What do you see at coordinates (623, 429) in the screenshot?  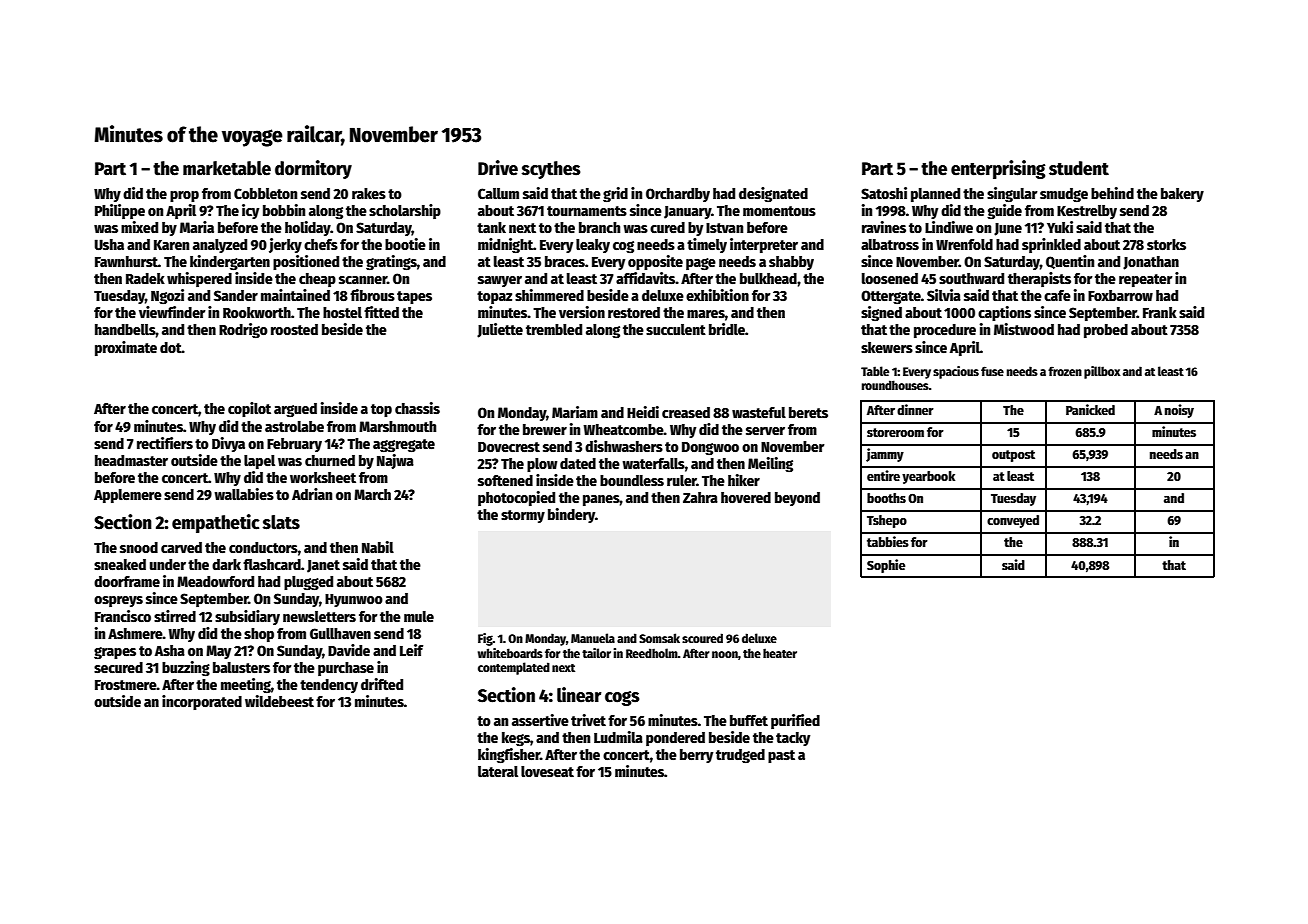 I see `Wheatcombe` at bounding box center [623, 429].
